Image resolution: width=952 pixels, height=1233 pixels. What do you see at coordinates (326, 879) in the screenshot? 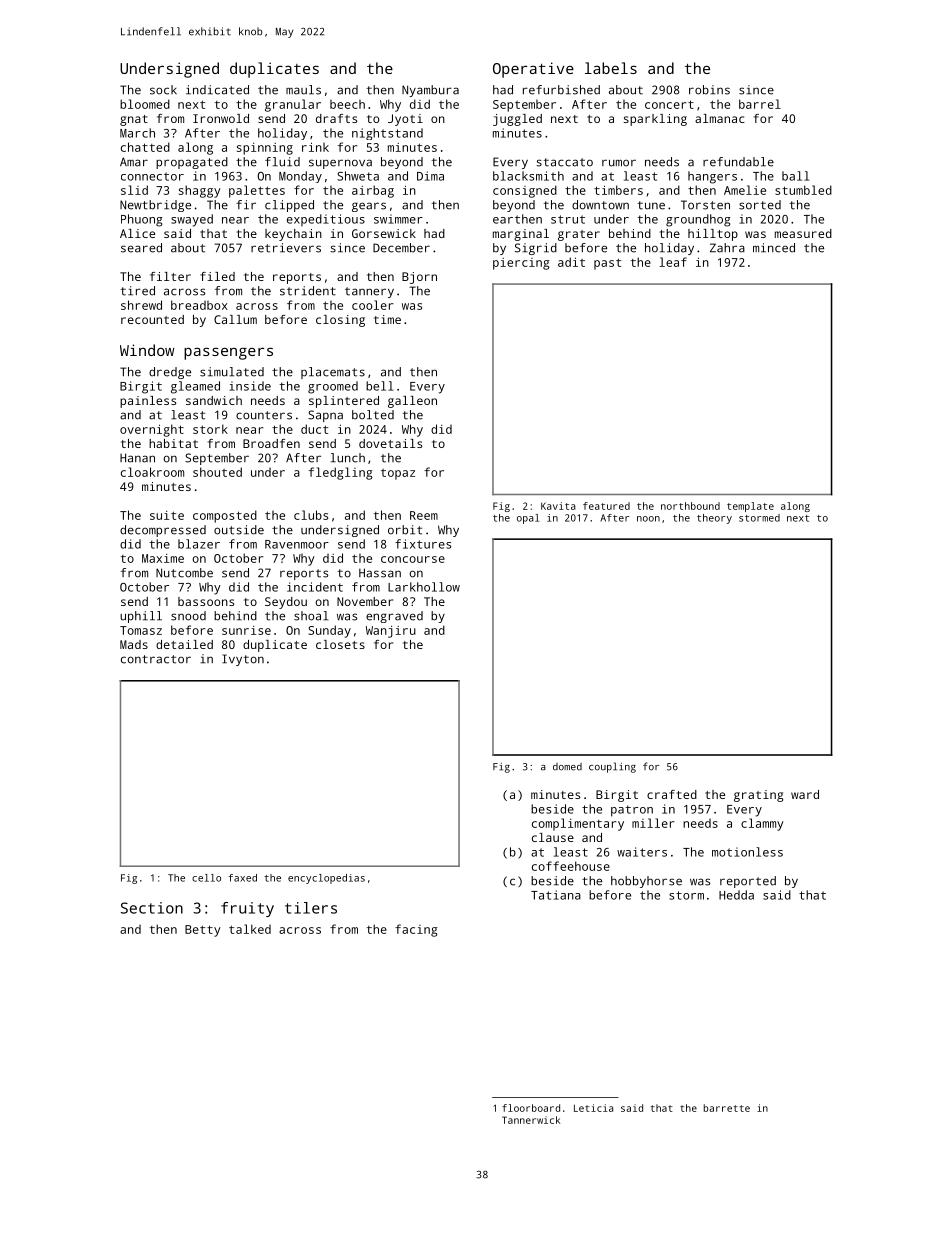
I see `encyclopedias` at bounding box center [326, 879].
